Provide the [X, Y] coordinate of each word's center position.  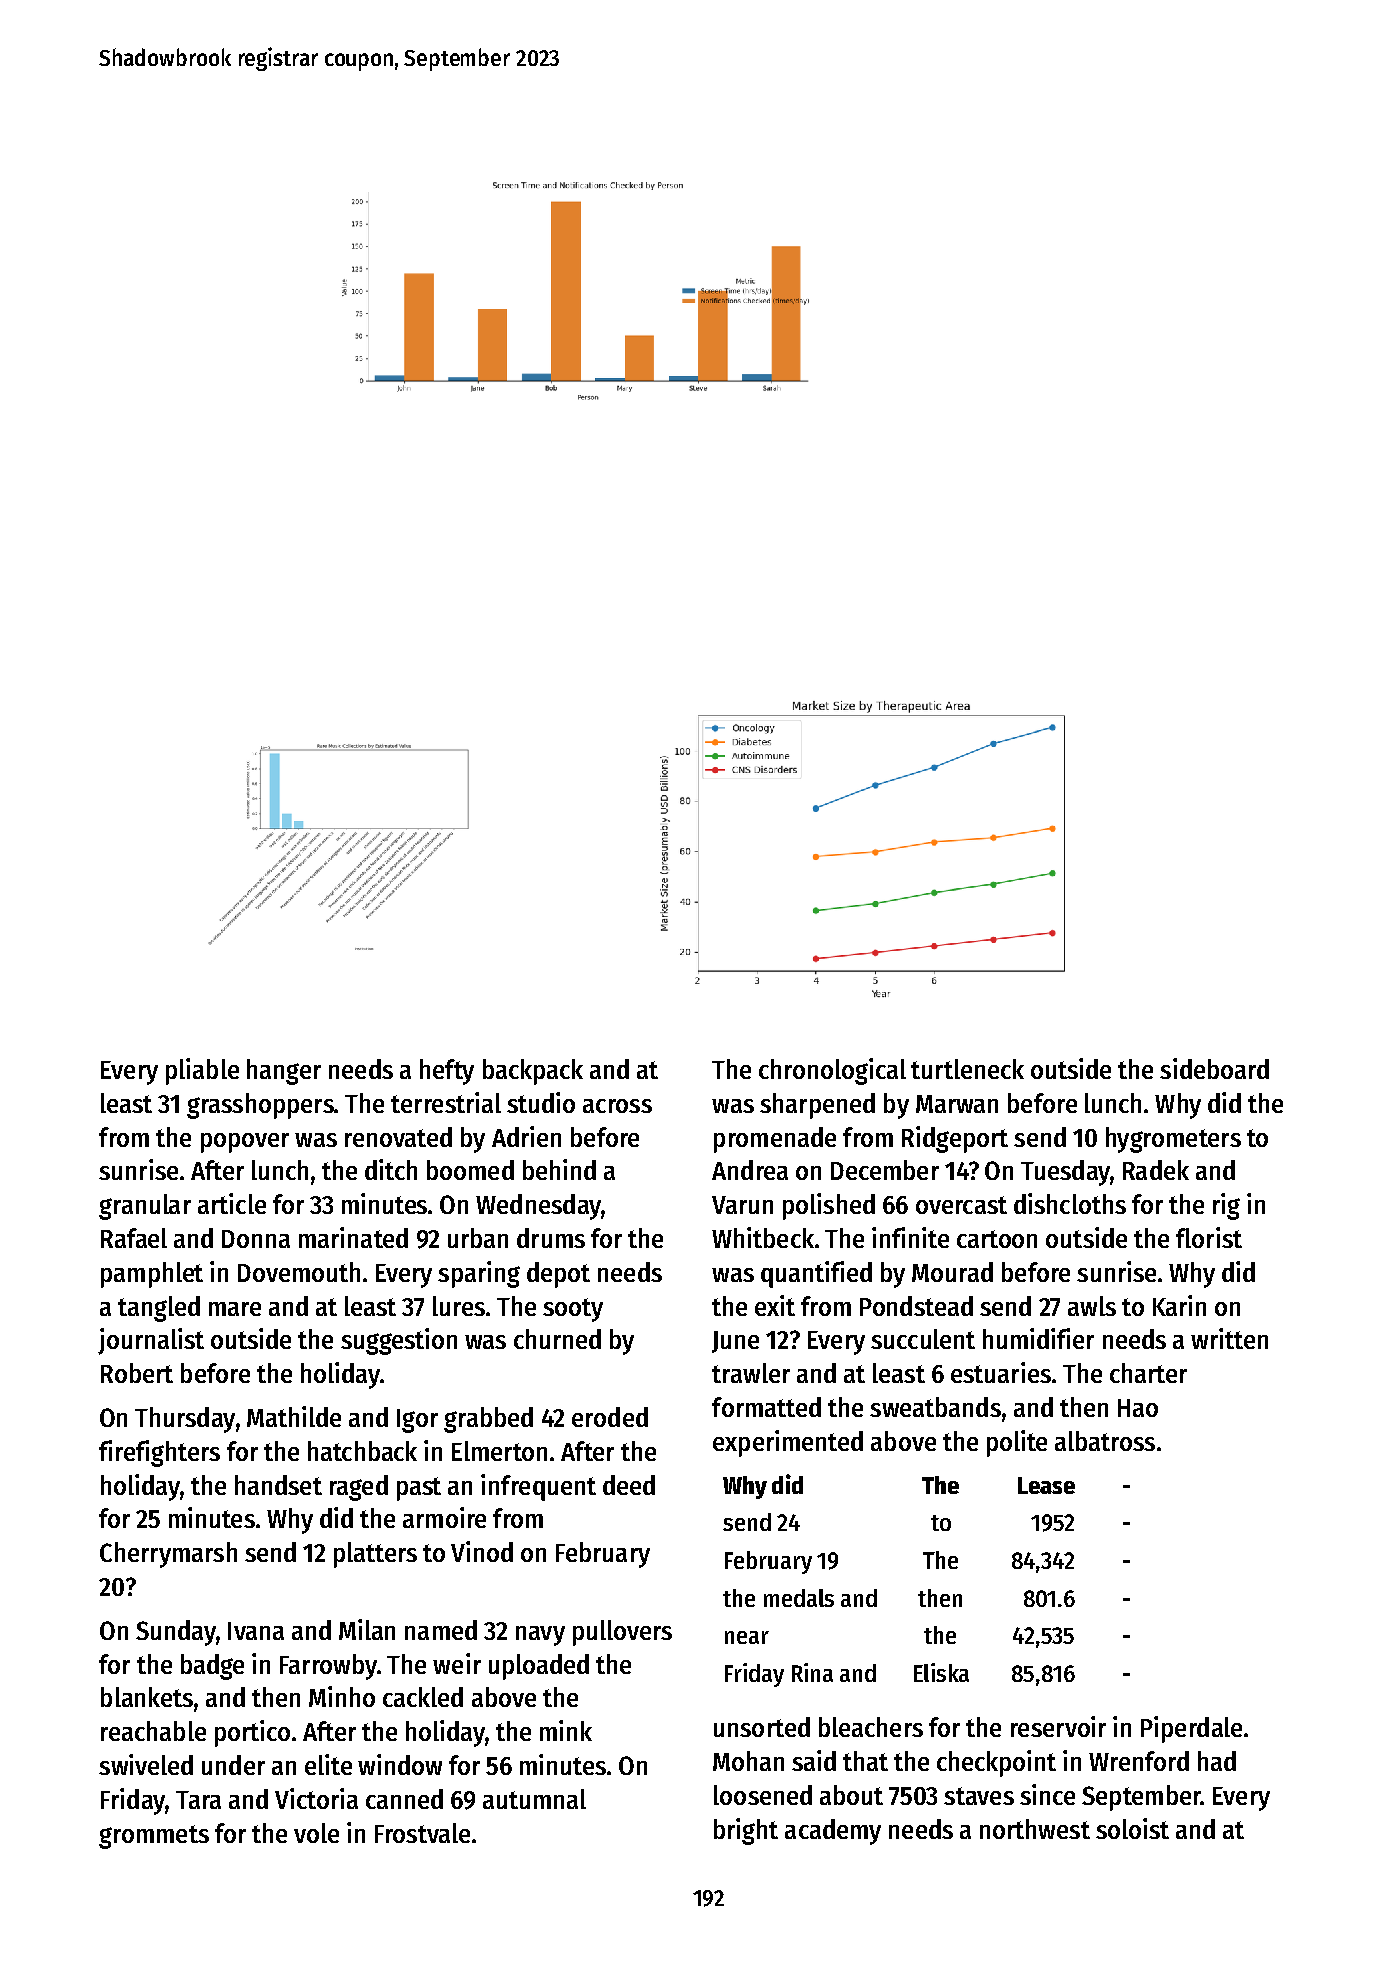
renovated [398, 1137]
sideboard [1214, 1068]
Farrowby [328, 1667]
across [617, 1106]
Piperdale [1191, 1729]
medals [799, 1598]
